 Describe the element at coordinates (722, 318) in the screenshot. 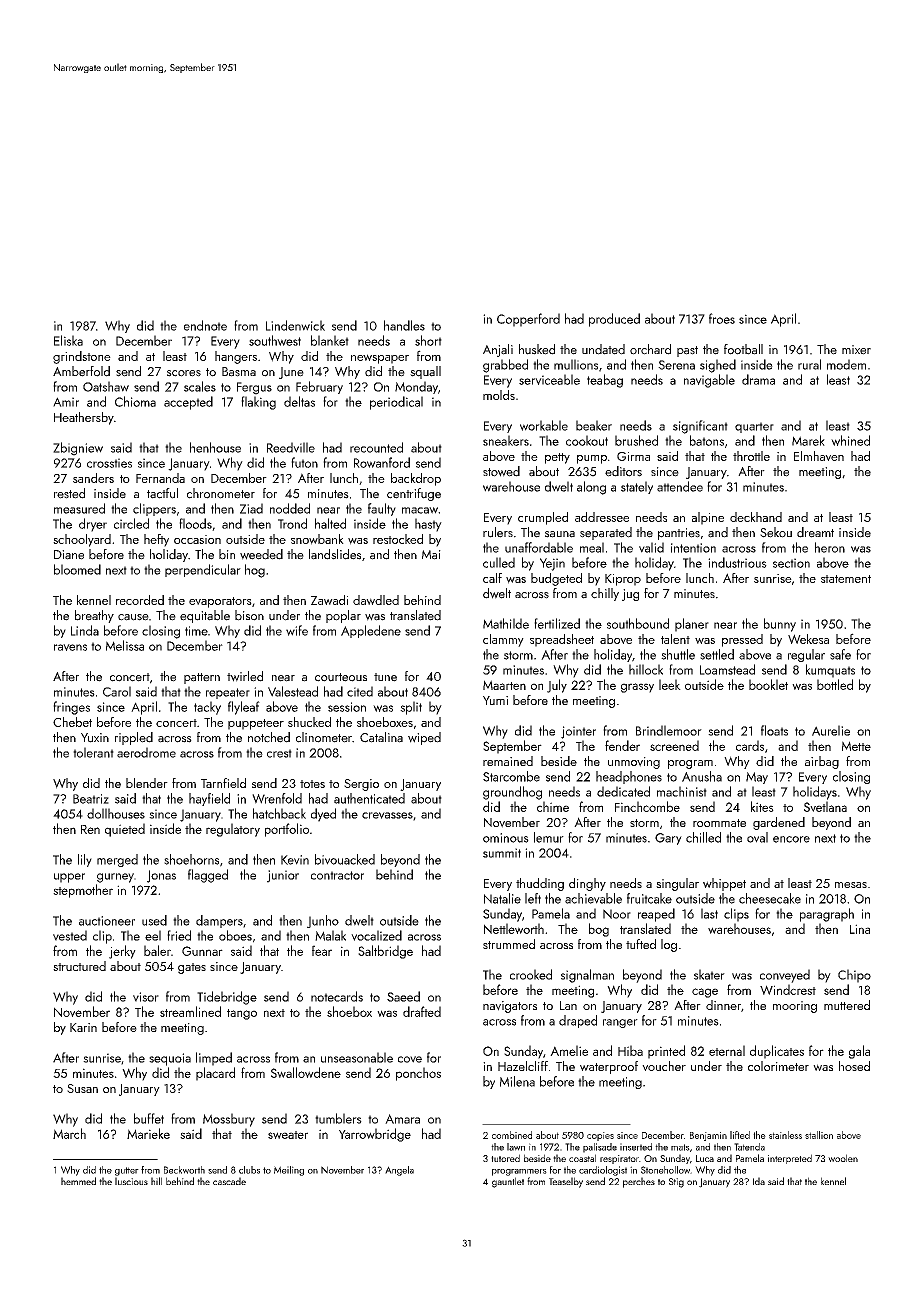

I see `froes` at that location.
